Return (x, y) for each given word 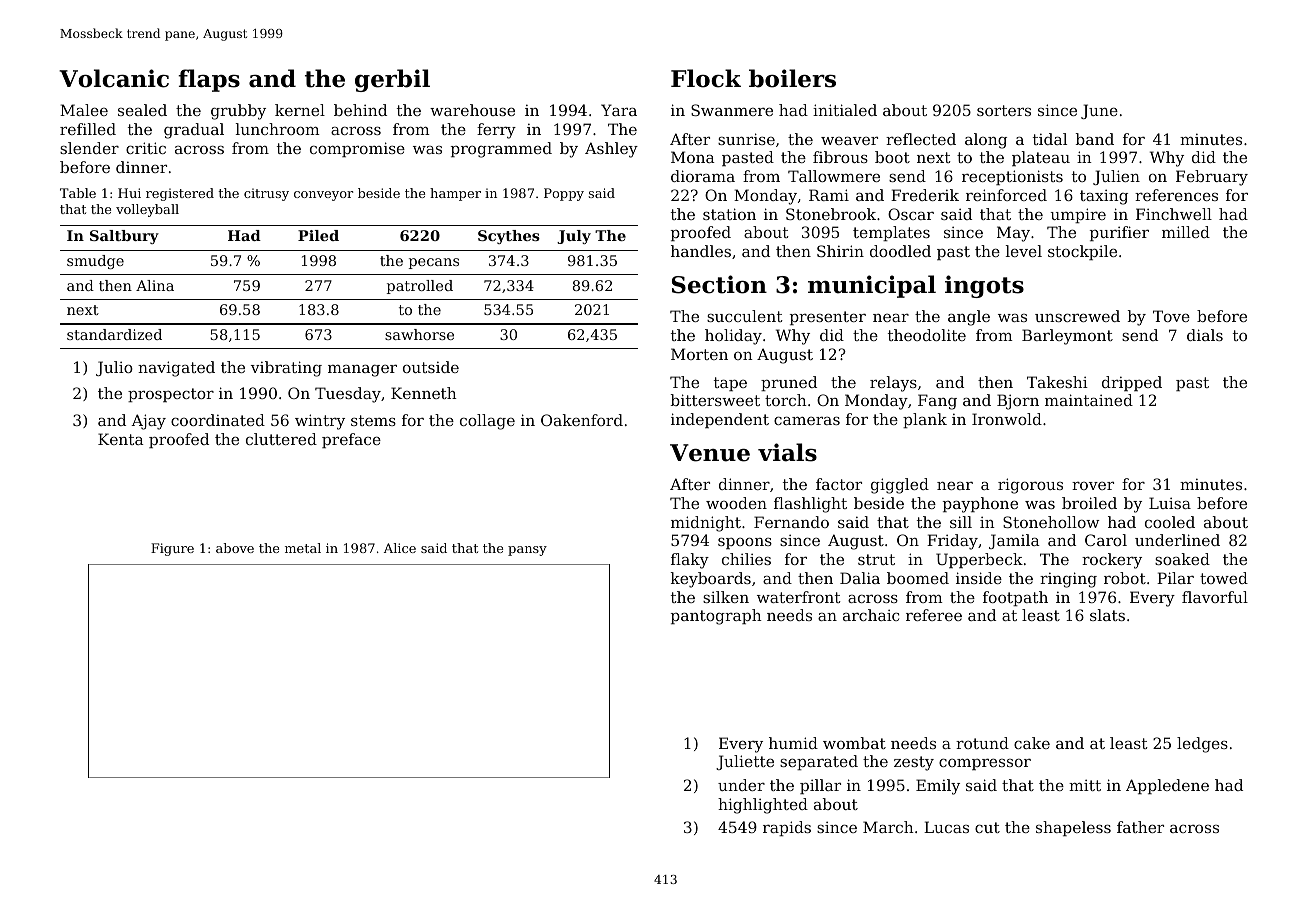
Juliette (745, 762)
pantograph (716, 617)
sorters (1004, 110)
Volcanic (114, 78)
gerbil (392, 80)
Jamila (1014, 541)
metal (303, 548)
